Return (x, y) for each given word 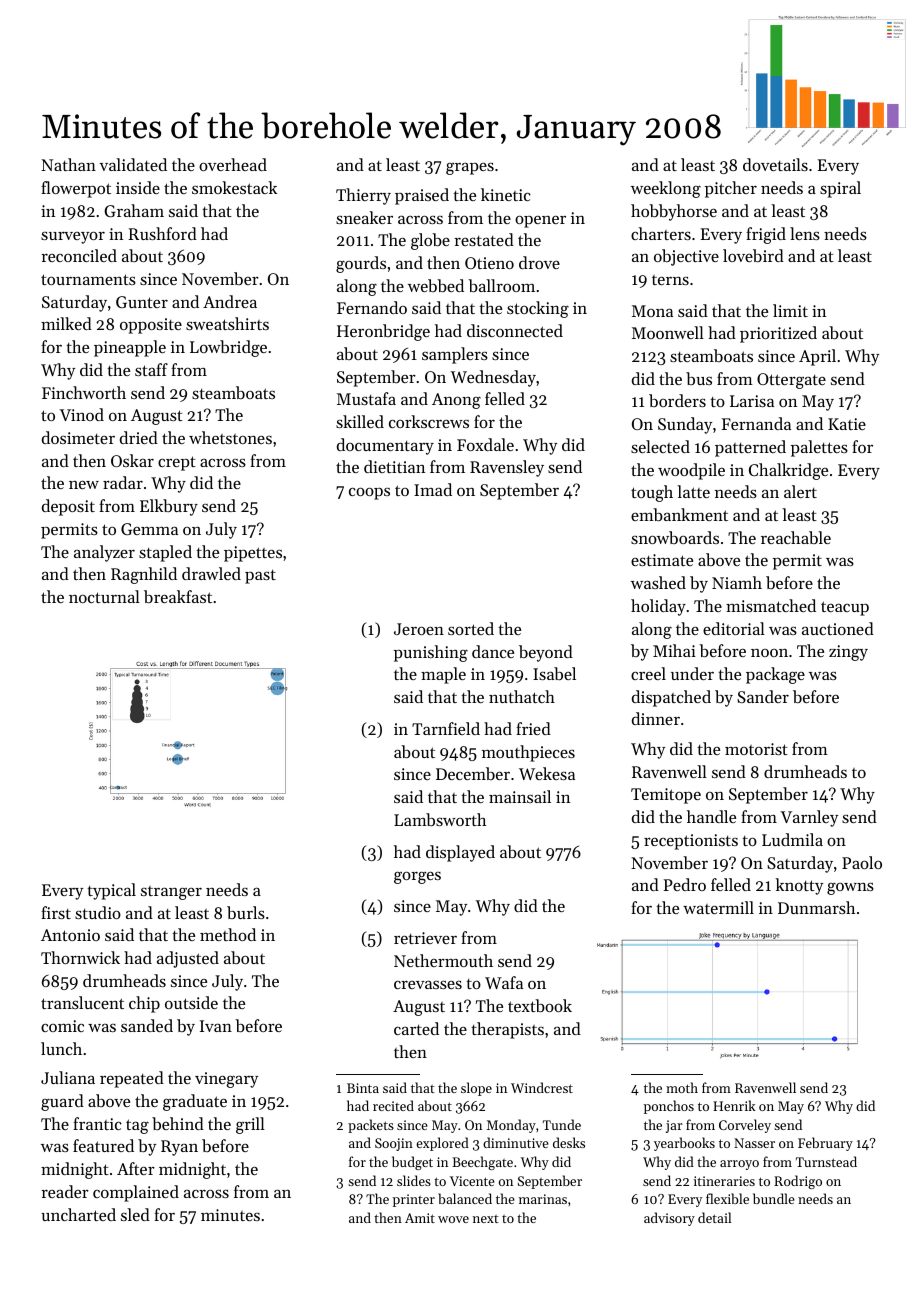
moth (682, 1087)
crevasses (428, 984)
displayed (460, 853)
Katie (847, 424)
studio (98, 912)
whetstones (230, 437)
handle (711, 816)
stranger (171, 893)
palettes (819, 448)
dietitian (394, 466)
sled (135, 1214)
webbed (436, 285)
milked (66, 323)
